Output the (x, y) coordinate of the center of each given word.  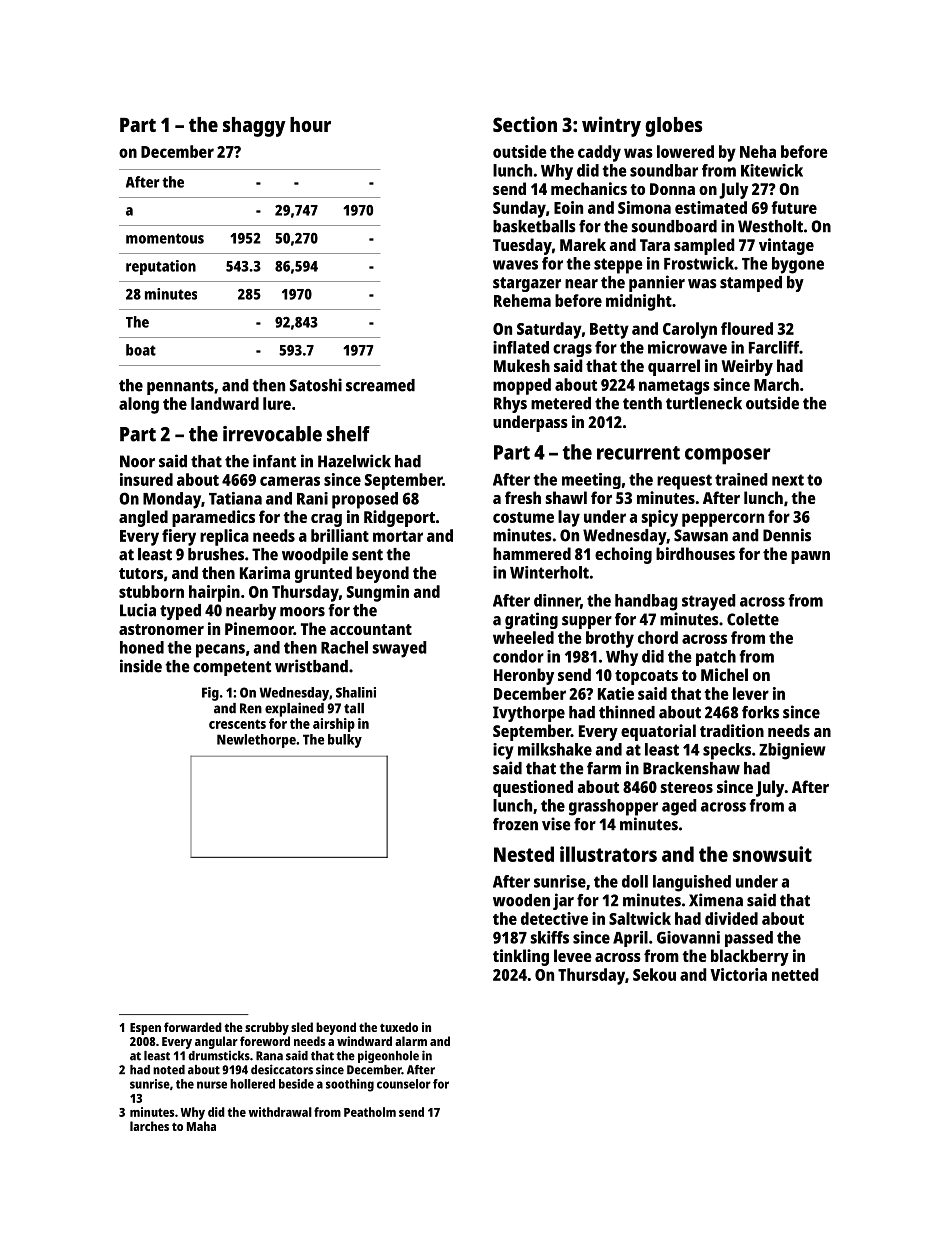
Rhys (510, 405)
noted (169, 1070)
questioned (533, 788)
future (794, 207)
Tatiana (235, 498)
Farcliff (774, 347)
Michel (724, 674)
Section (525, 124)
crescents (237, 724)
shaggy (254, 127)
